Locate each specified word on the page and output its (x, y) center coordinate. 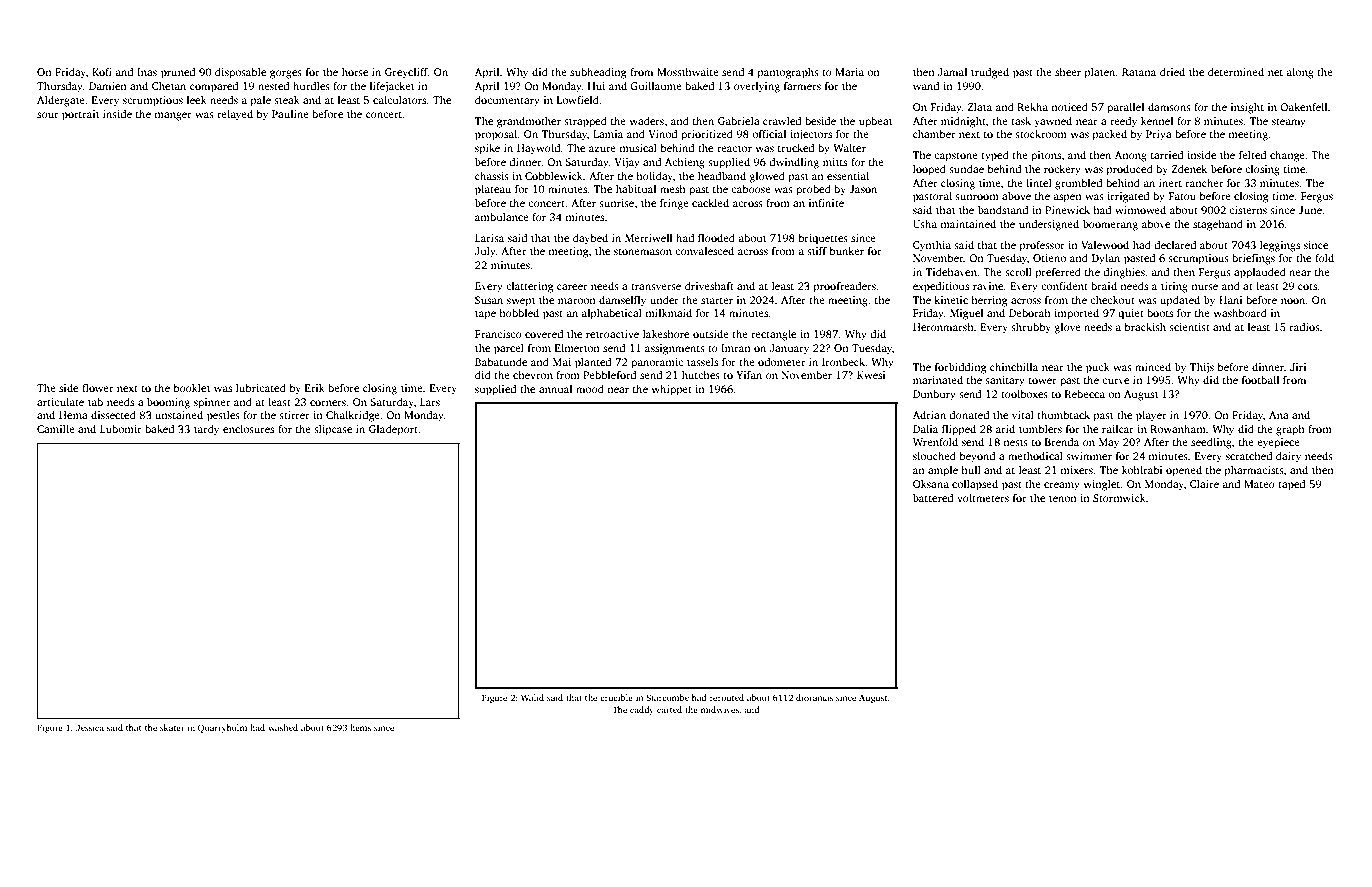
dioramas (814, 697)
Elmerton (577, 348)
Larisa (489, 238)
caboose (751, 189)
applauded (1260, 273)
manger (173, 116)
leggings (1280, 246)
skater (172, 727)
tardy (206, 430)
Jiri (1298, 367)
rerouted (727, 697)
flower (97, 387)
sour (47, 115)
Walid (532, 697)
